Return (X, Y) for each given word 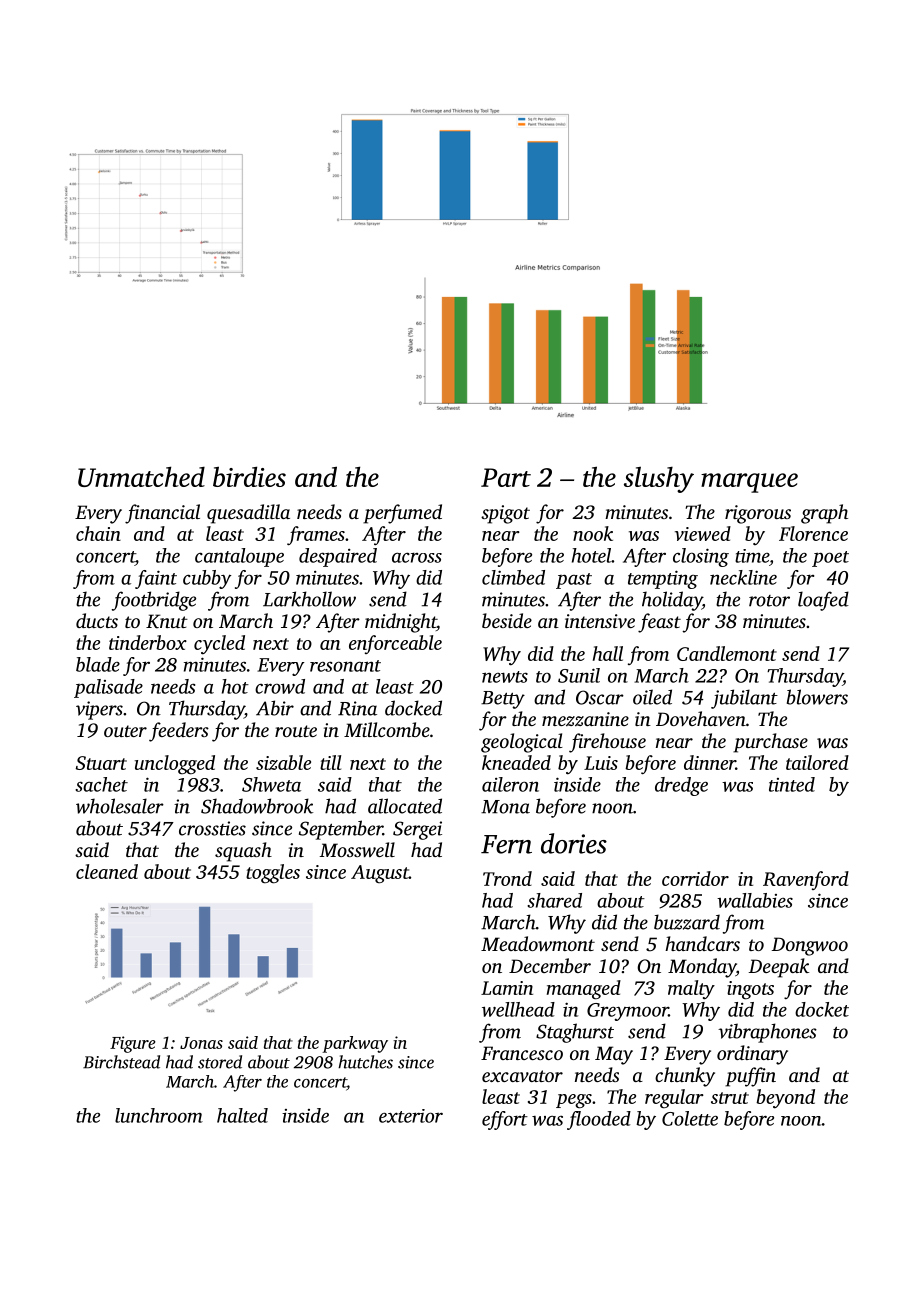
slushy (659, 479)
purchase (770, 743)
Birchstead (121, 1062)
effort (505, 1120)
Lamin (507, 988)
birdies (249, 476)
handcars (702, 943)
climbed (513, 577)
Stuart (101, 763)
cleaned (107, 871)
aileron (510, 784)
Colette (690, 1118)
